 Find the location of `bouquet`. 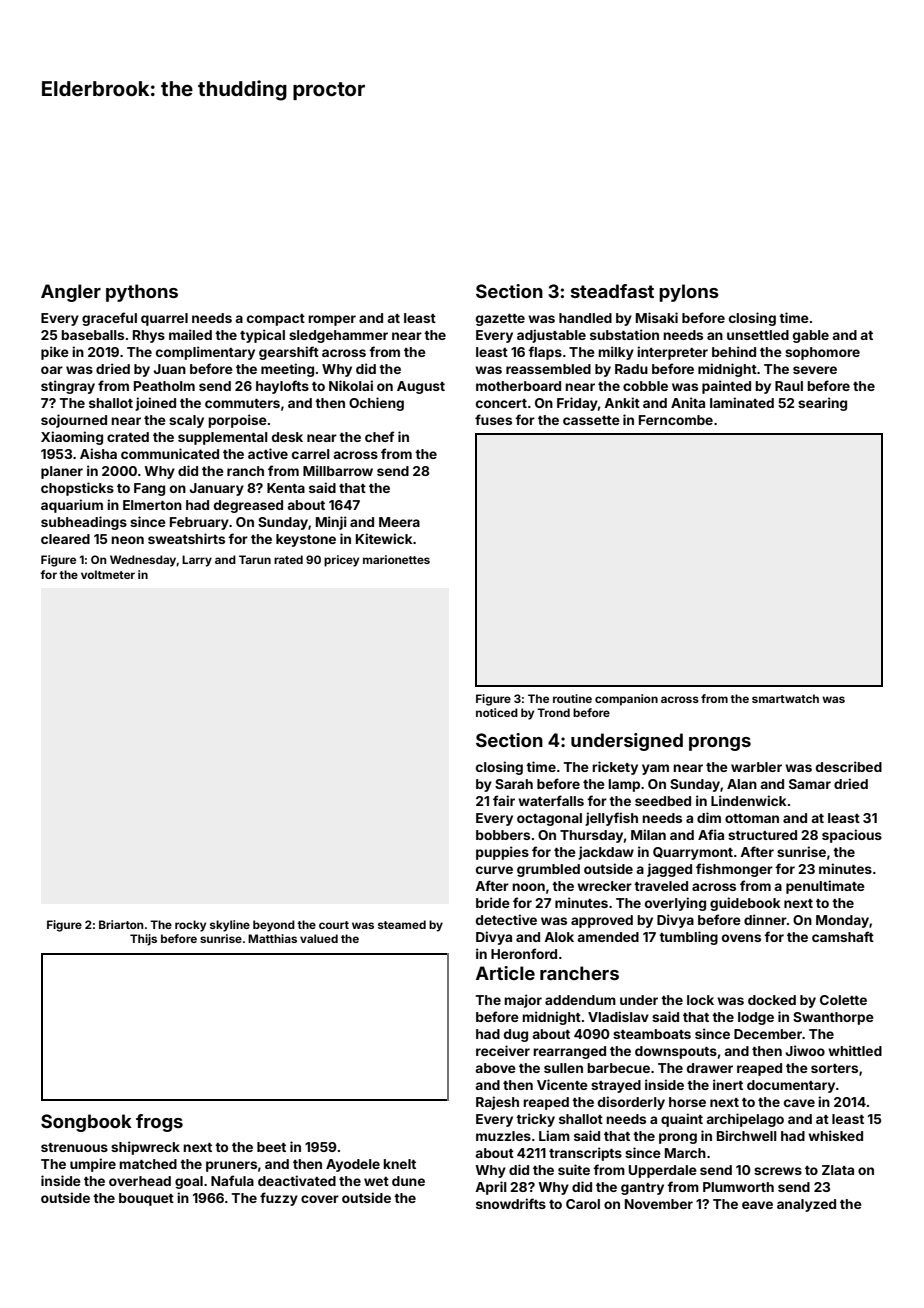

bouquet is located at coordinates (146, 1199).
